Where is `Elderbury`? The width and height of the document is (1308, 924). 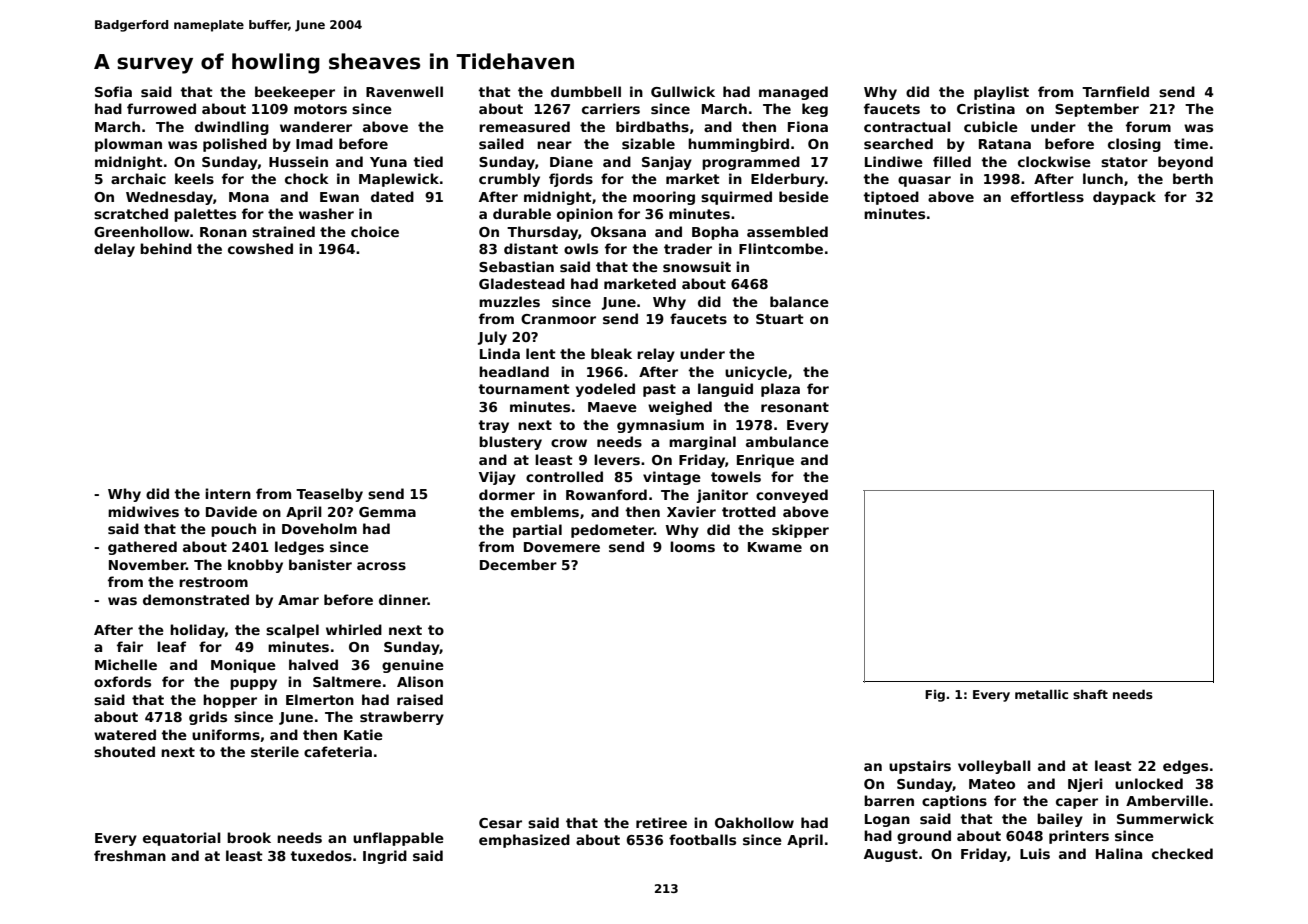 Elderbury is located at coordinates (788, 180).
